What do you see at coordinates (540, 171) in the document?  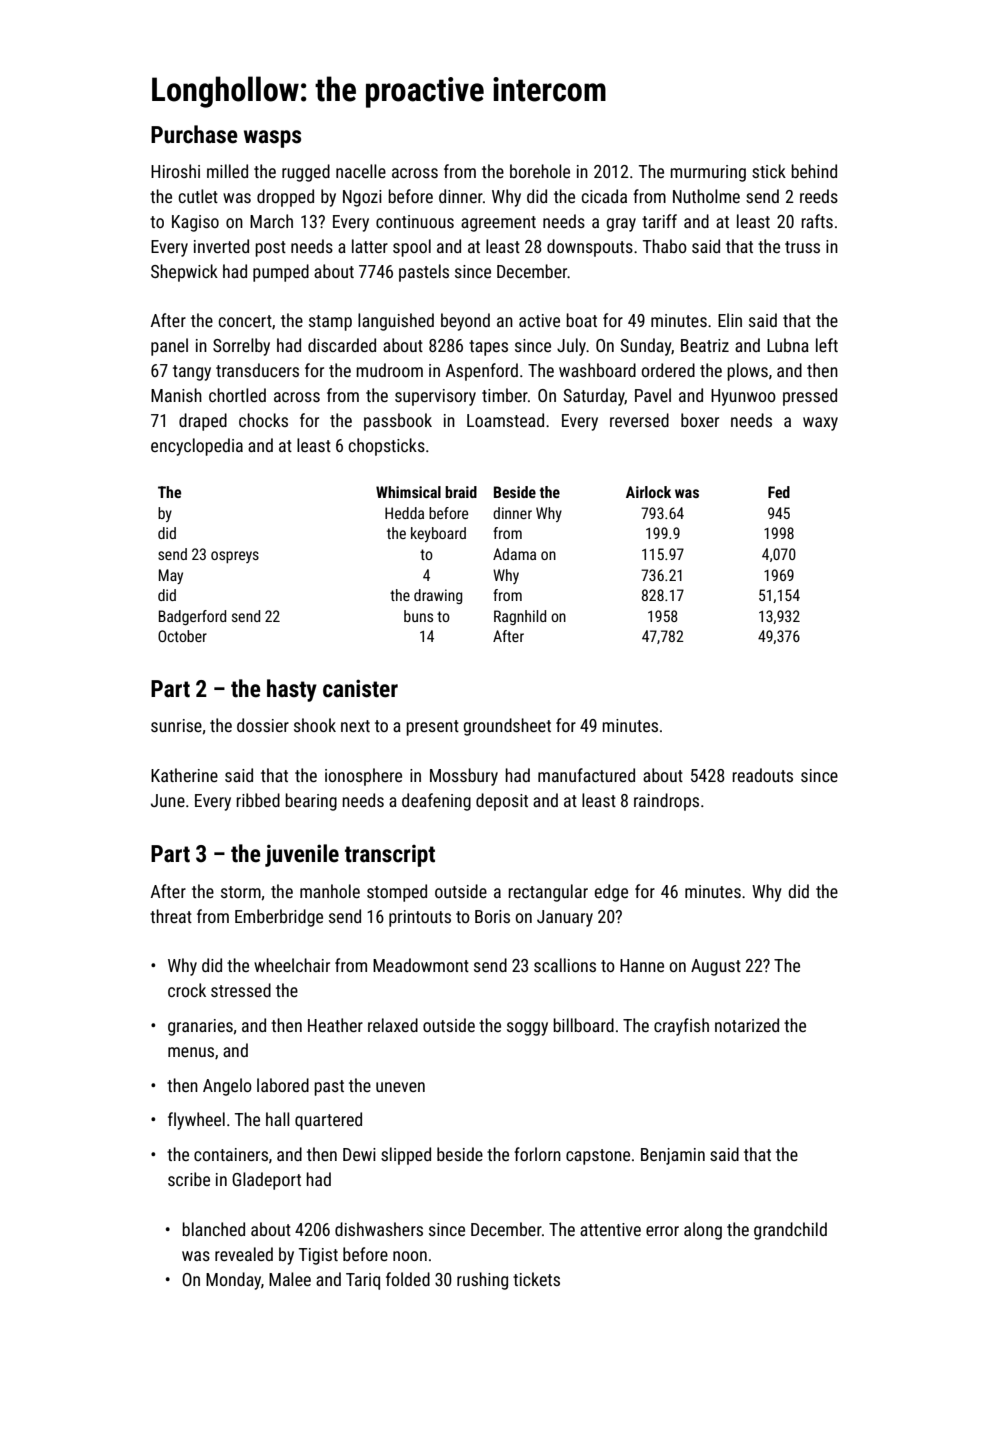 I see `borehole` at bounding box center [540, 171].
